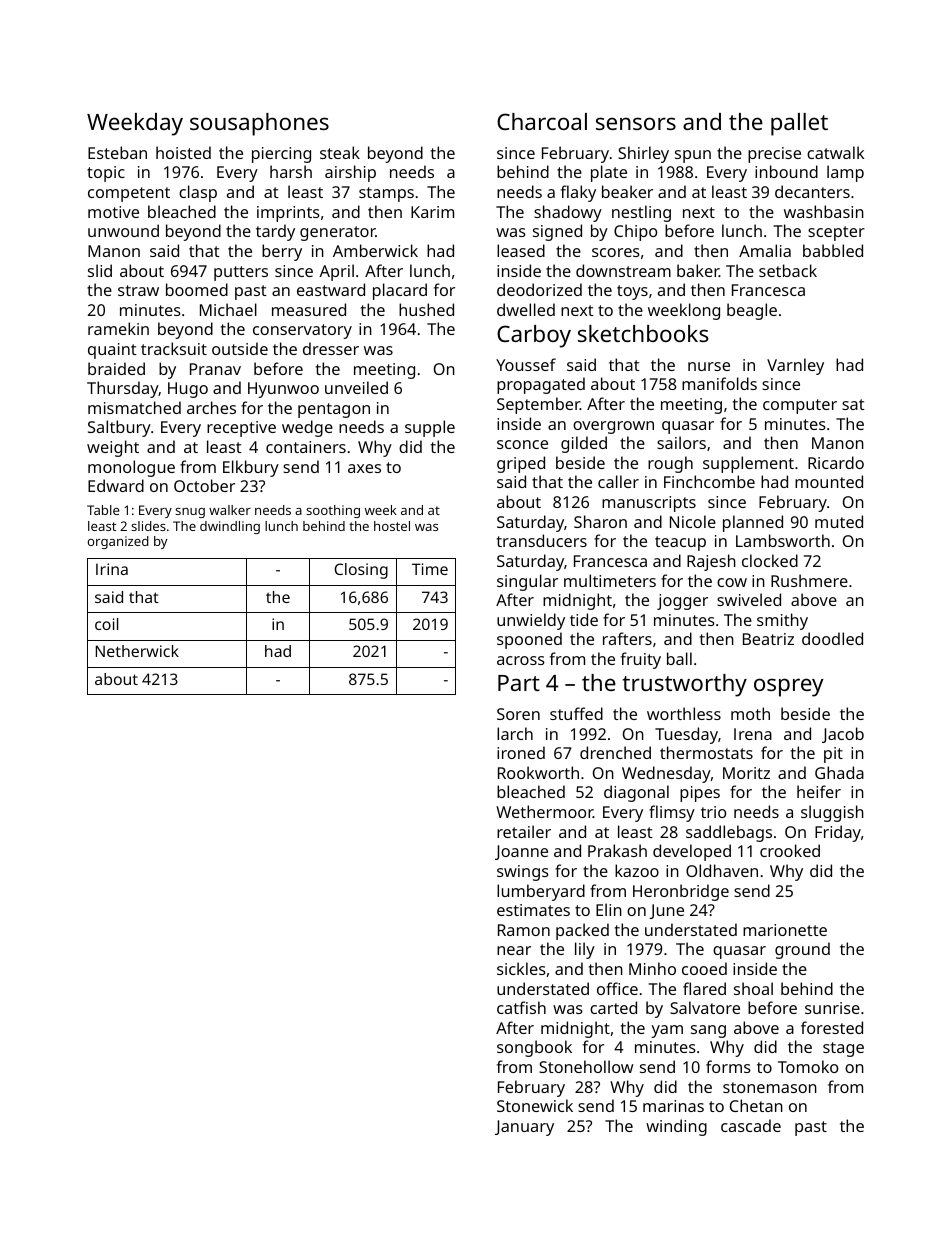 The width and height of the screenshot is (952, 1233). I want to click on pallet, so click(799, 124).
